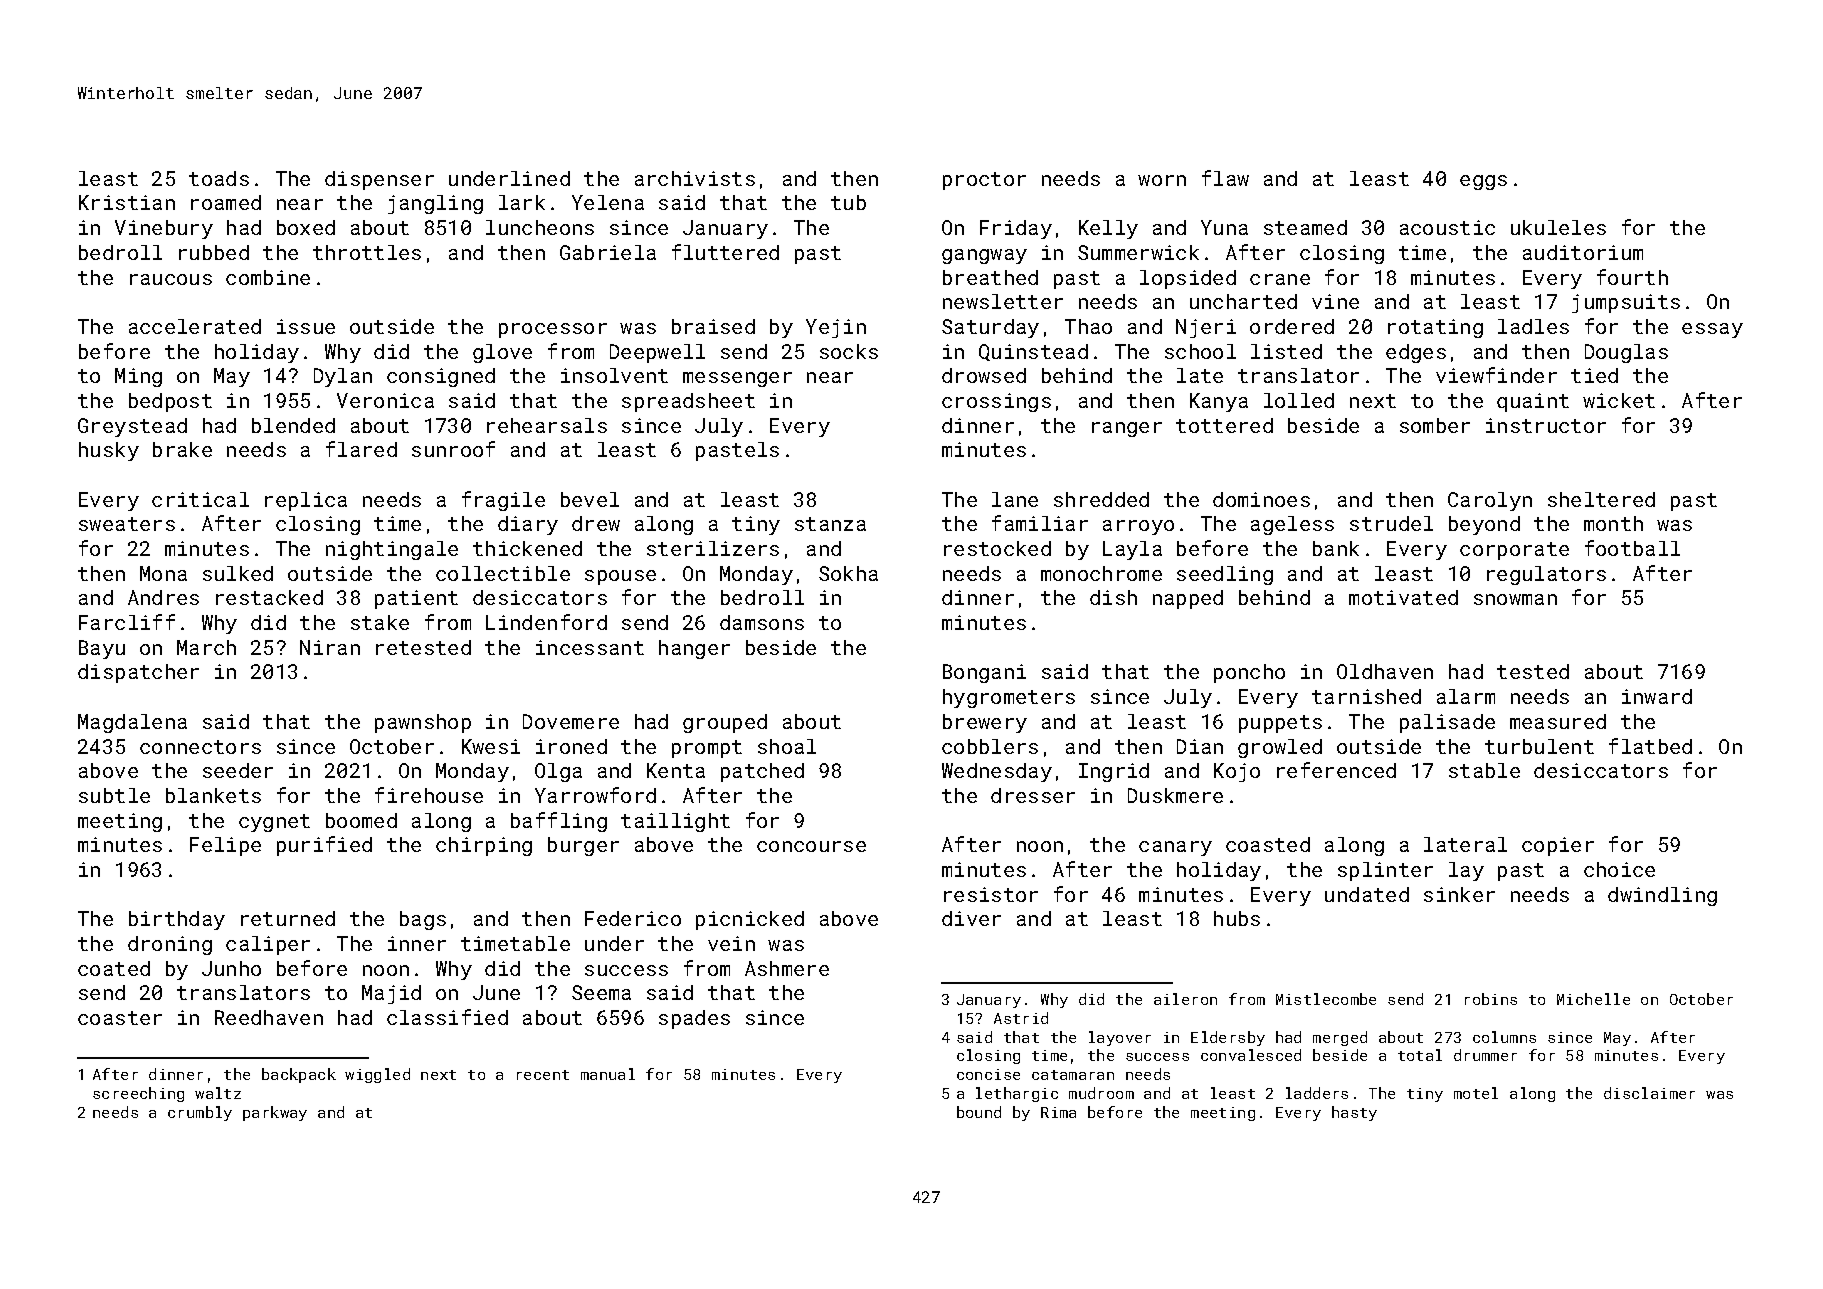 The height and width of the document is (1289, 1823). What do you see at coordinates (1483, 182) in the document?
I see `eggs` at bounding box center [1483, 182].
